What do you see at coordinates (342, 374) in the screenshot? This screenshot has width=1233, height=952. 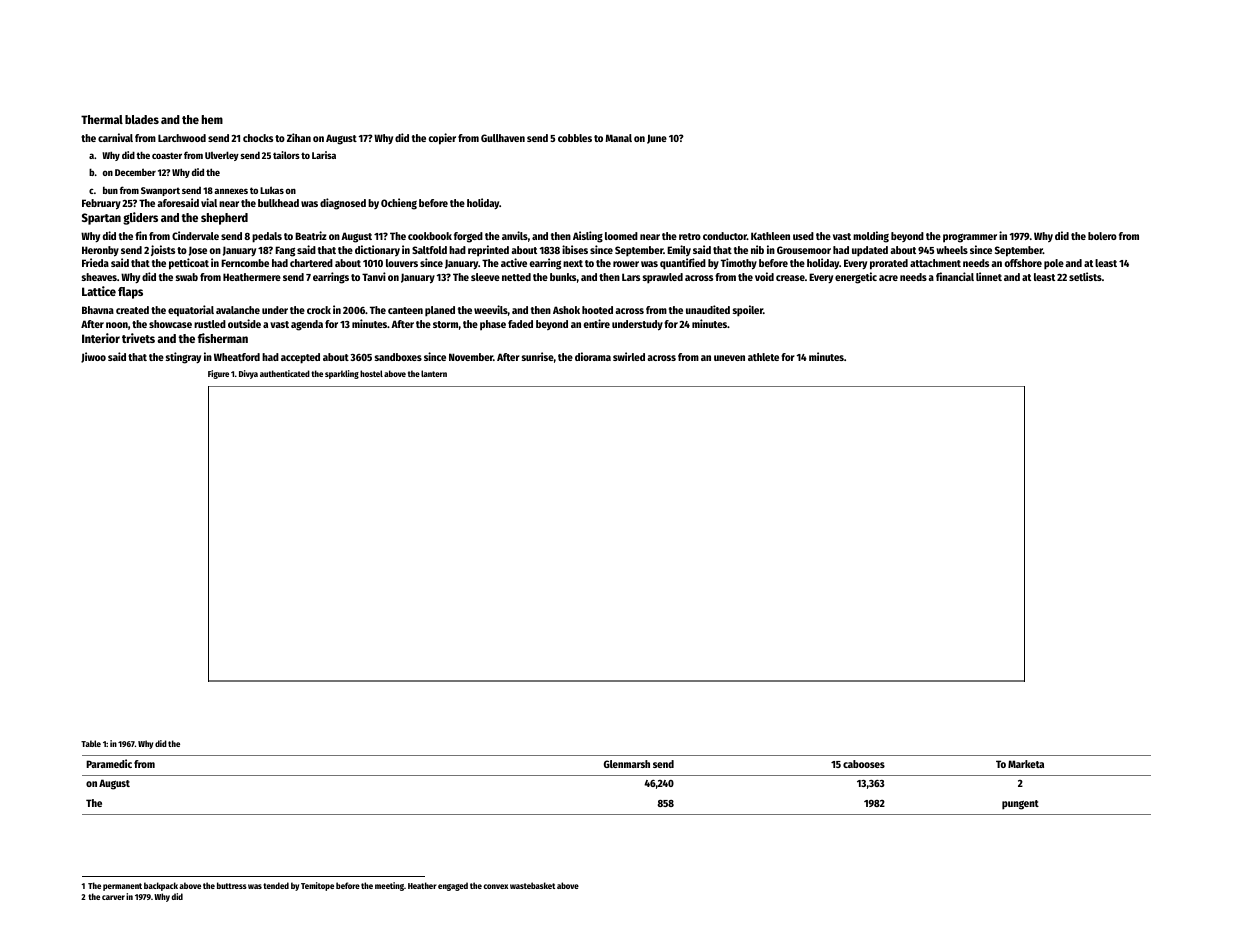 I see `sparkling` at bounding box center [342, 374].
